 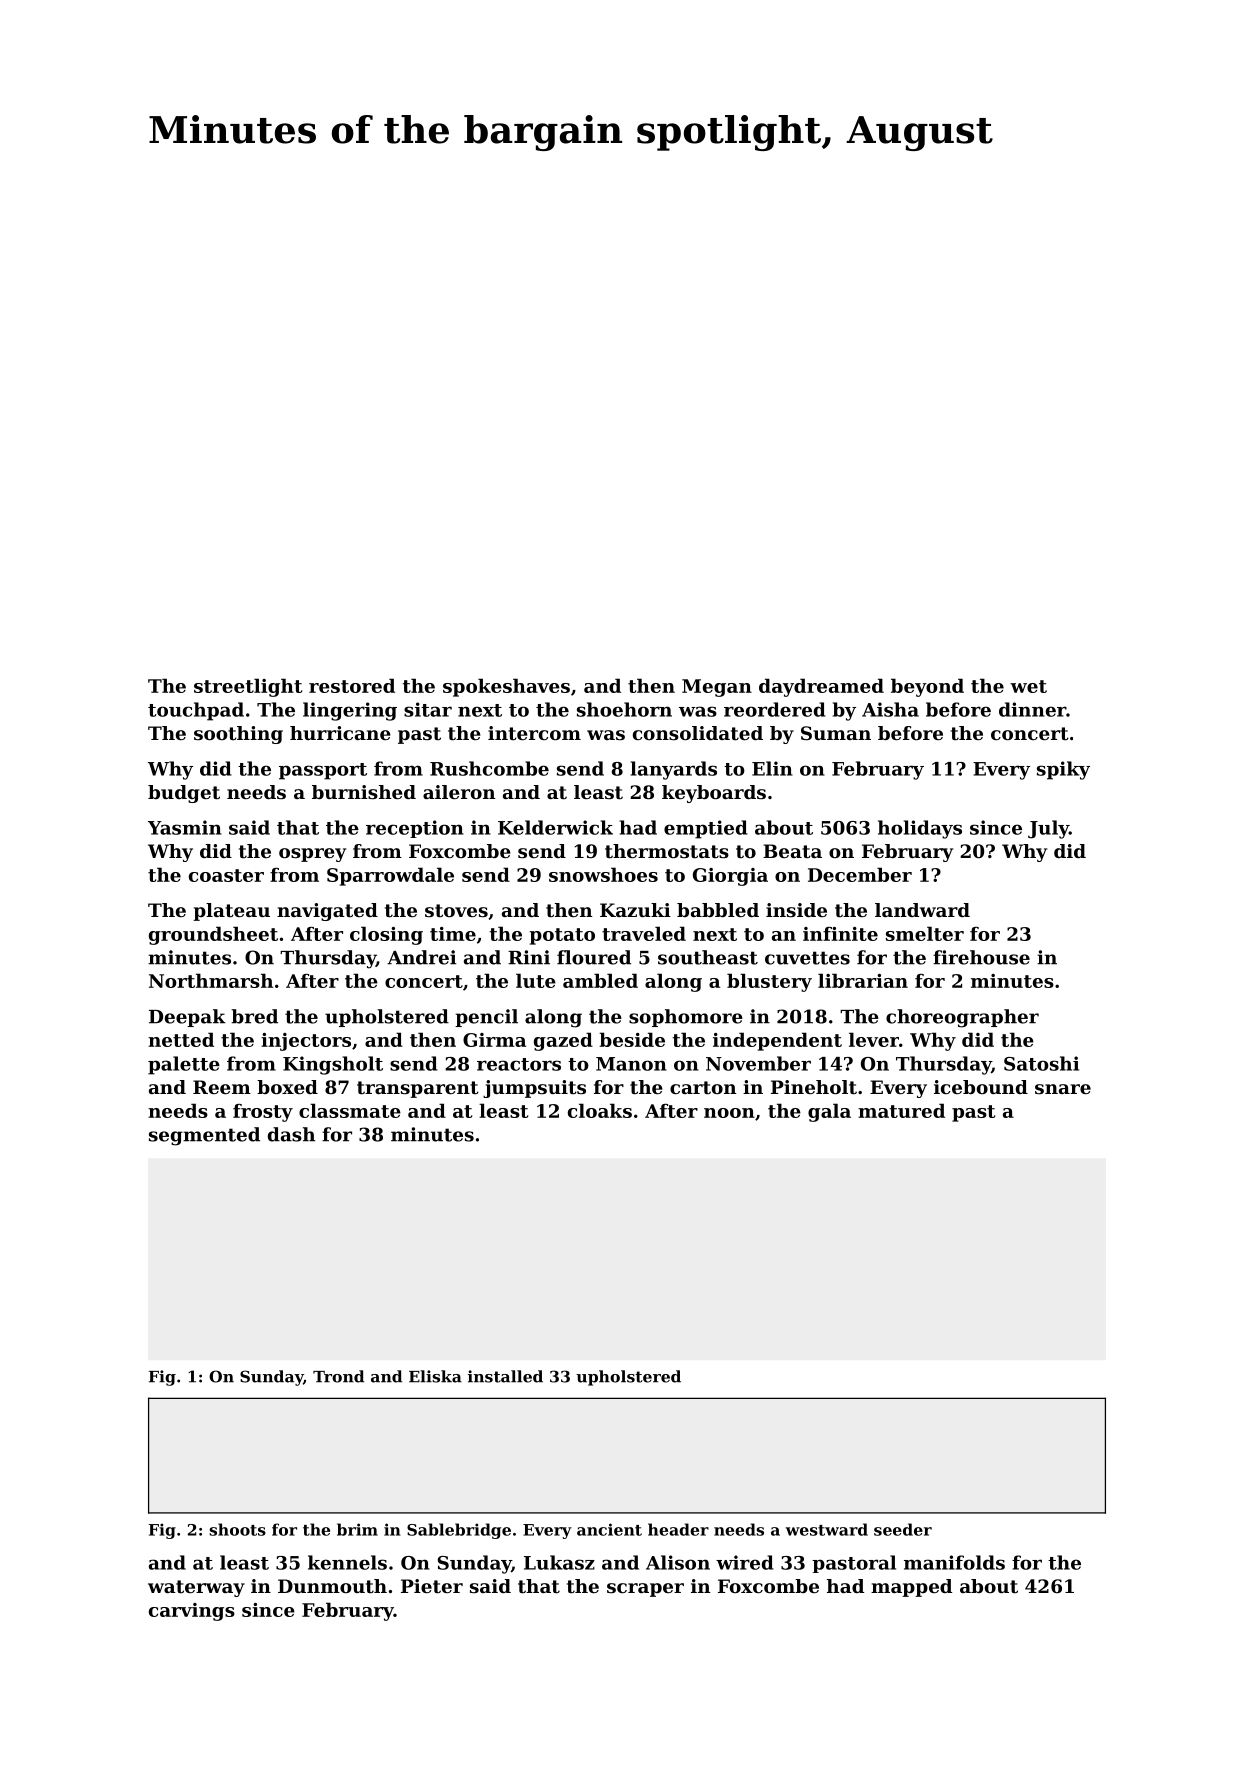 I want to click on lanyards, so click(x=674, y=770).
